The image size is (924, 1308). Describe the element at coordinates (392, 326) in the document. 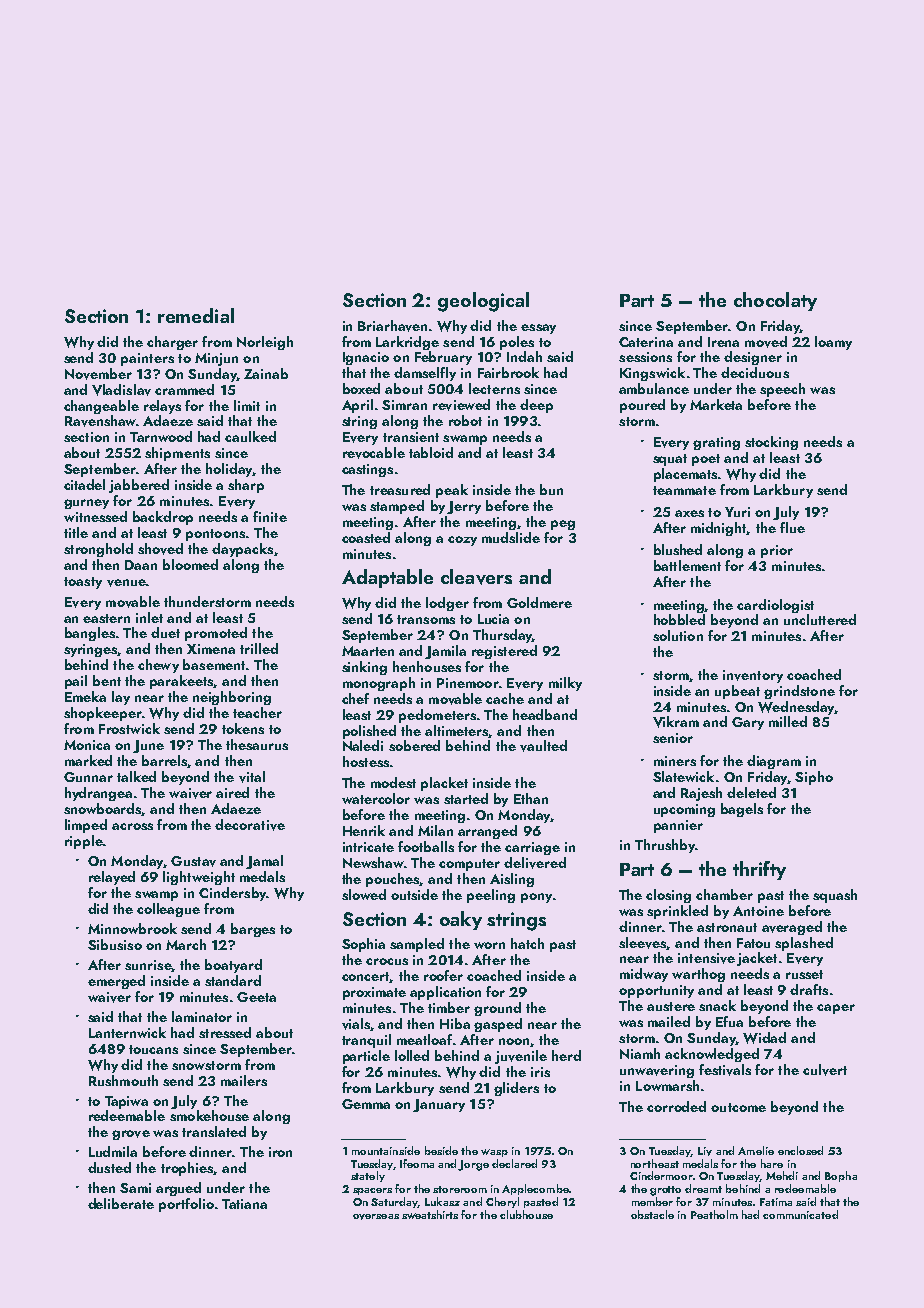

I see `Briarhaven` at that location.
